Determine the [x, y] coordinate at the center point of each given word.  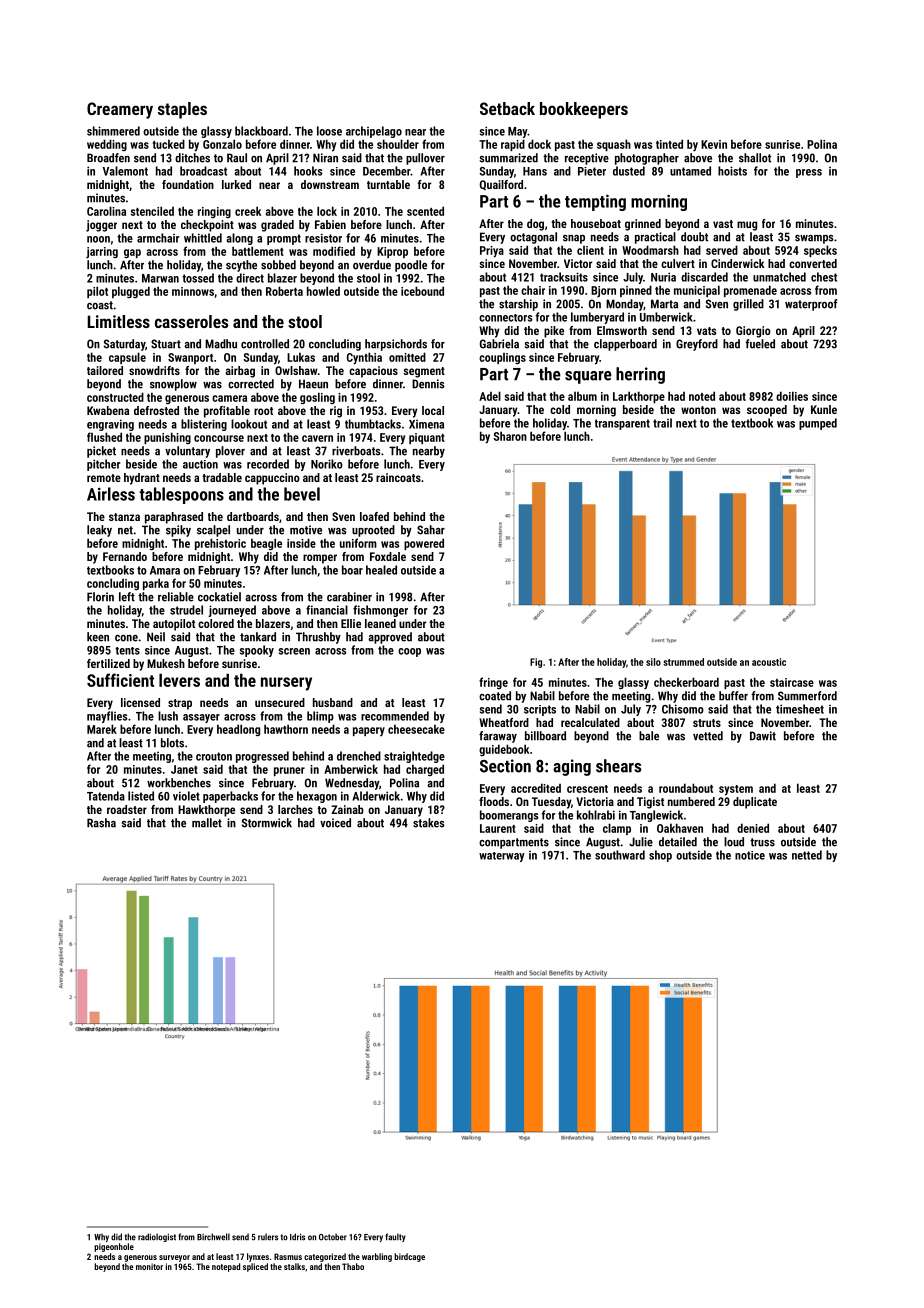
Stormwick [267, 823]
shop [660, 856]
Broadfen [108, 158]
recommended [395, 716]
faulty [395, 1237]
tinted [669, 144]
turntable [388, 184]
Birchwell [213, 1237]
